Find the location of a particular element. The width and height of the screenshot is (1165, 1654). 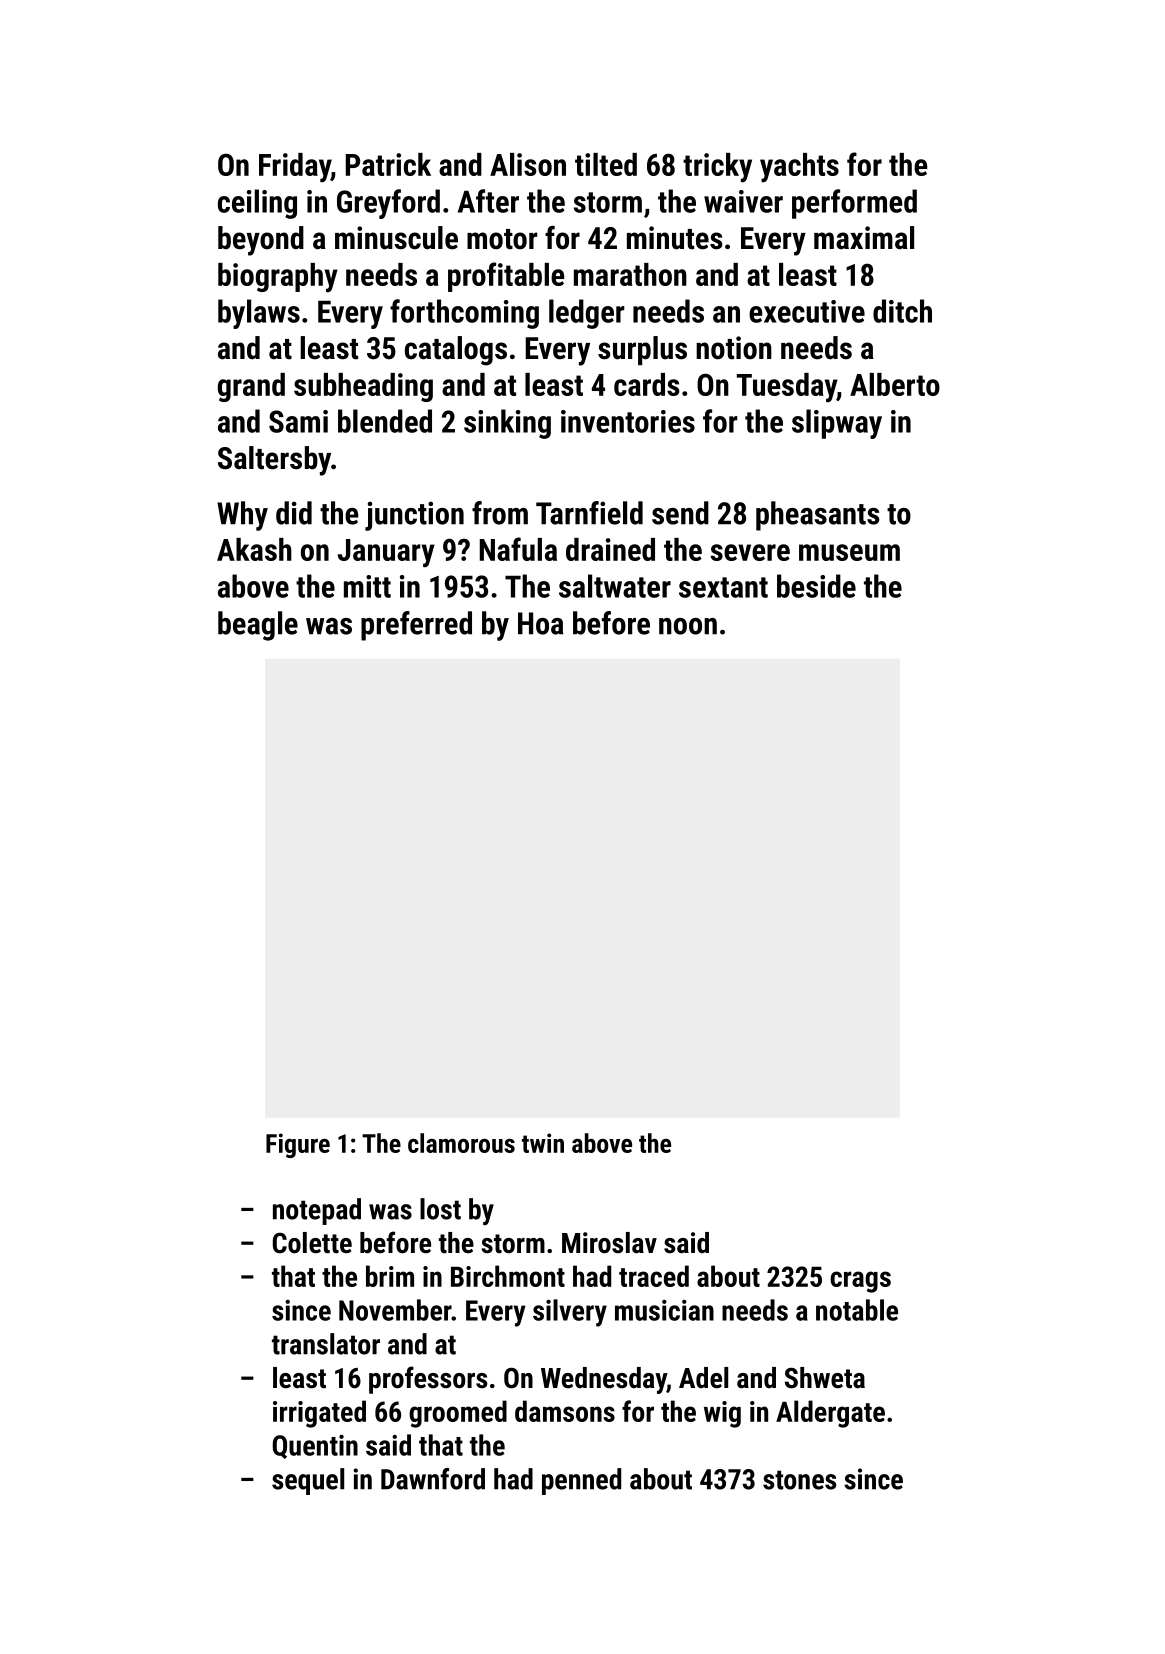

Figure is located at coordinates (298, 1145).
